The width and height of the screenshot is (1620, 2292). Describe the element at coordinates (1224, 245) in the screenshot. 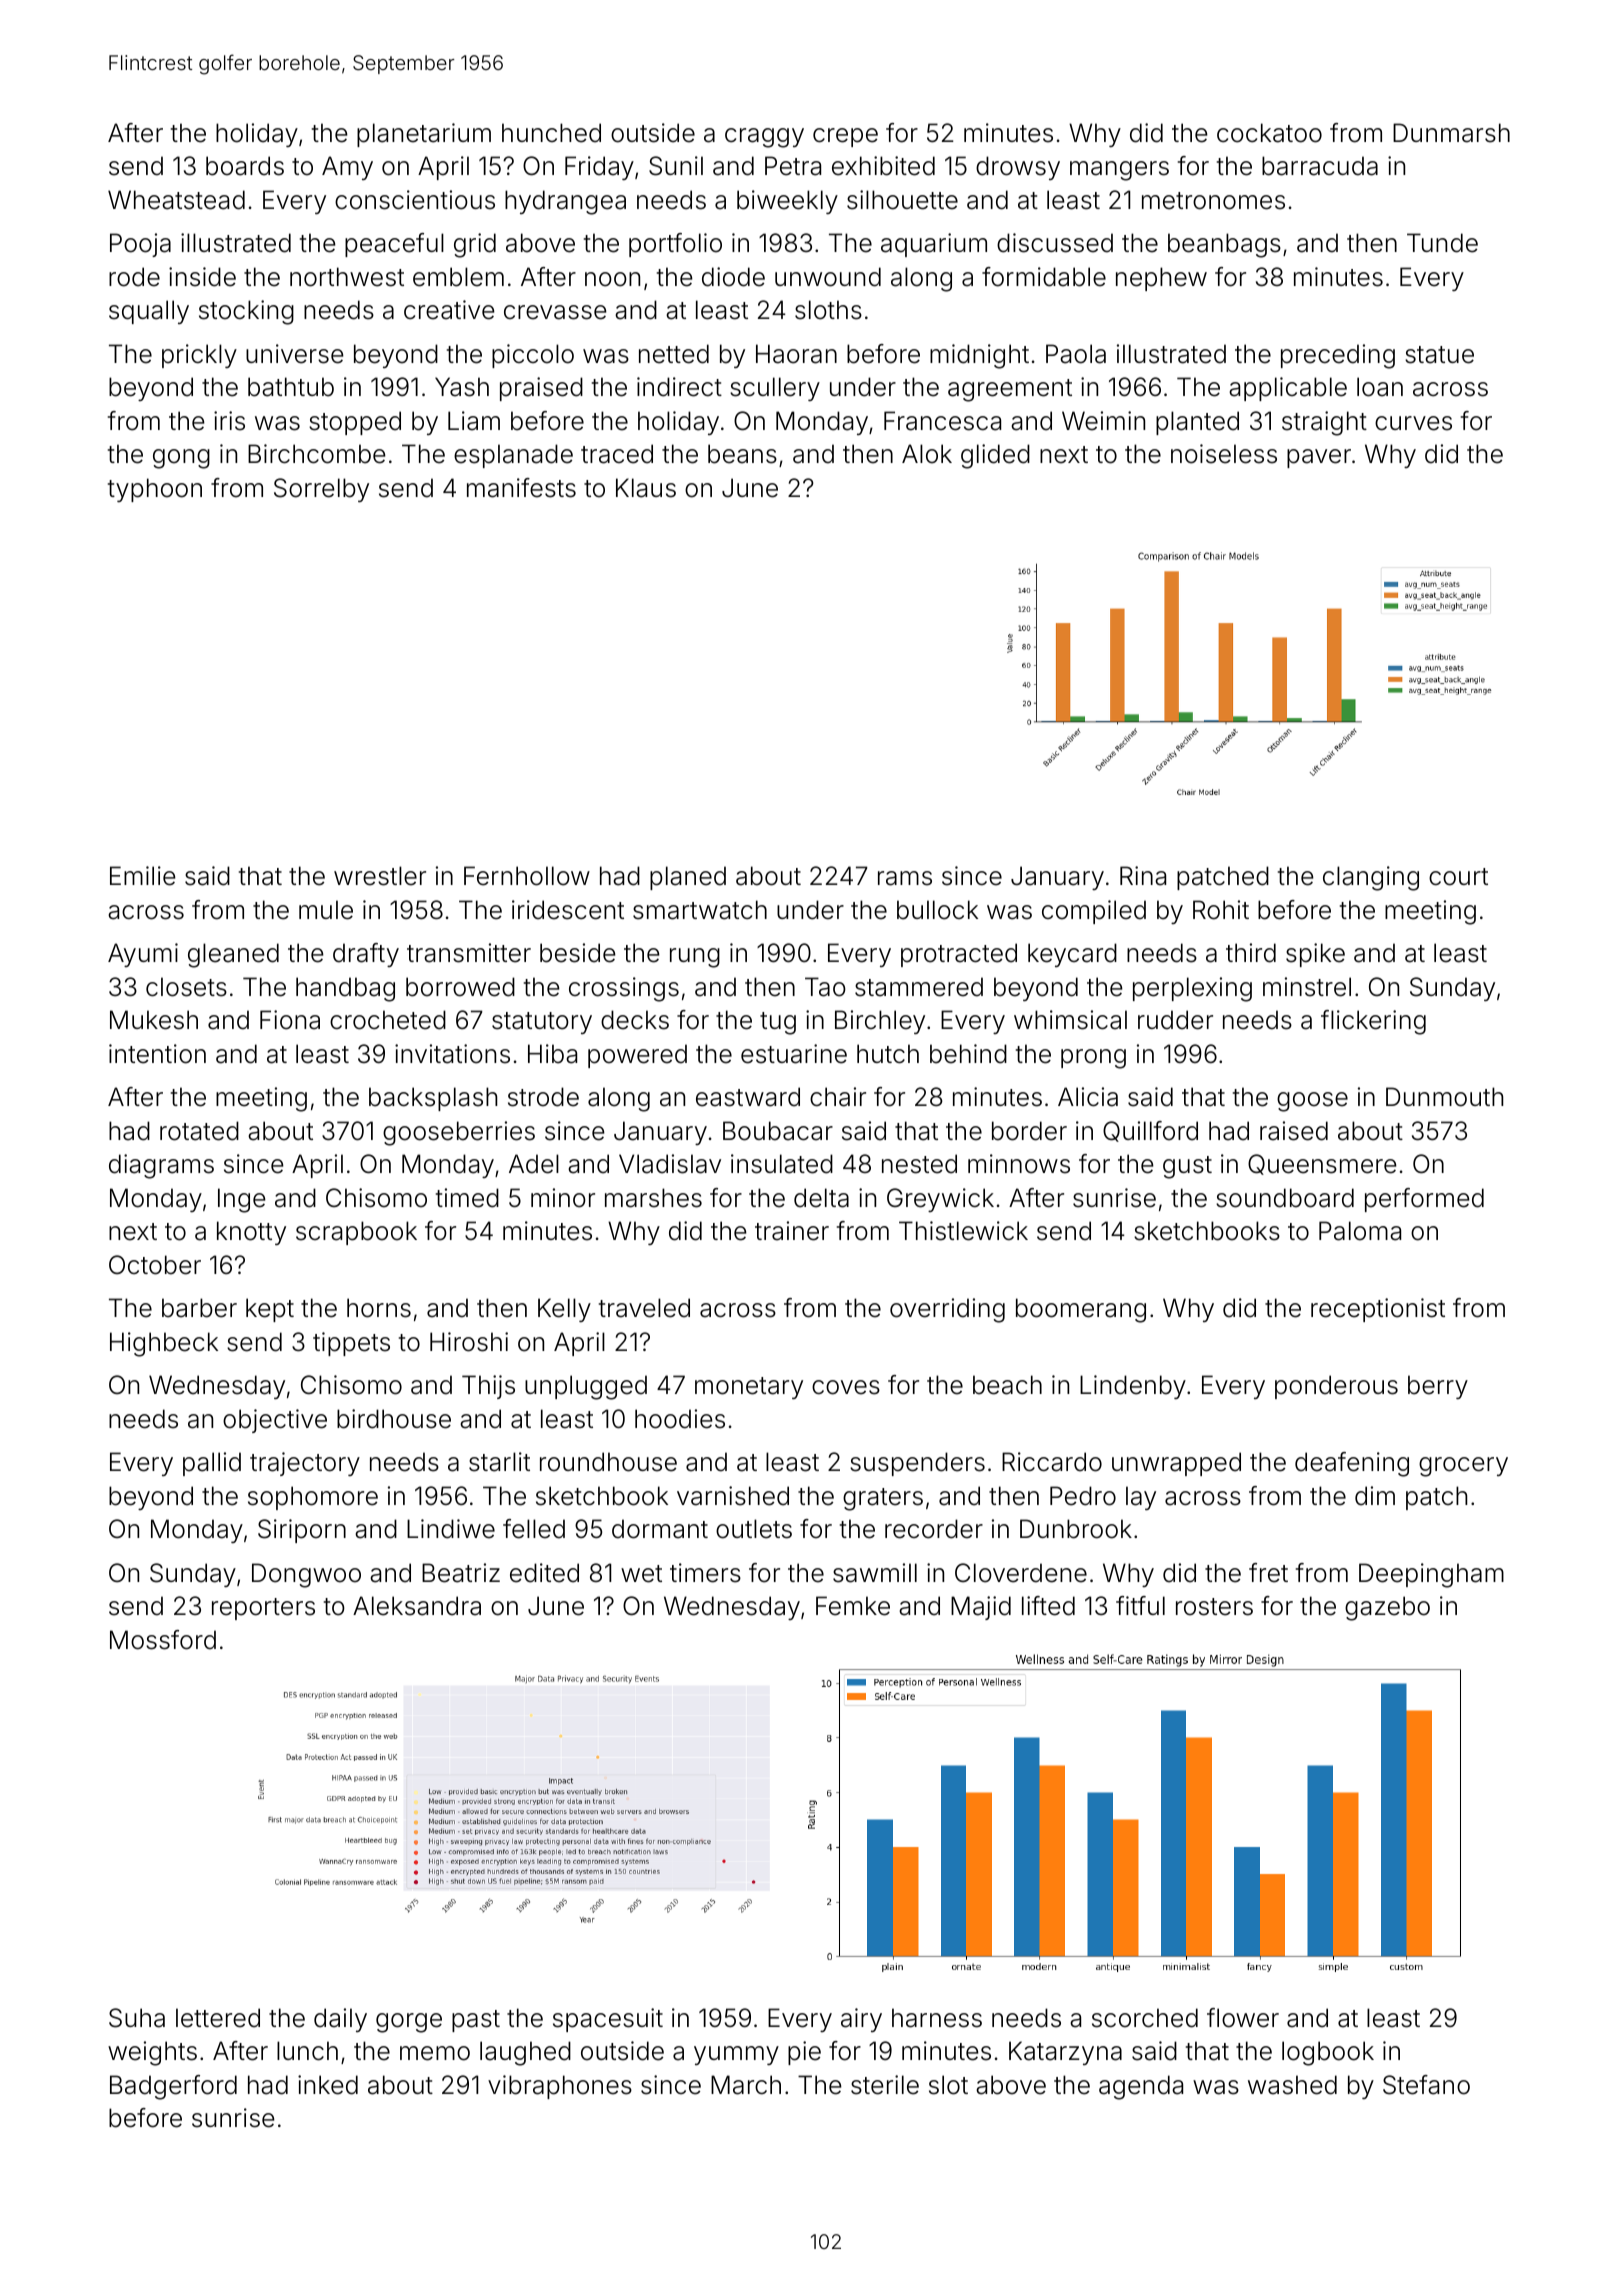

I see `beanbags` at that location.
